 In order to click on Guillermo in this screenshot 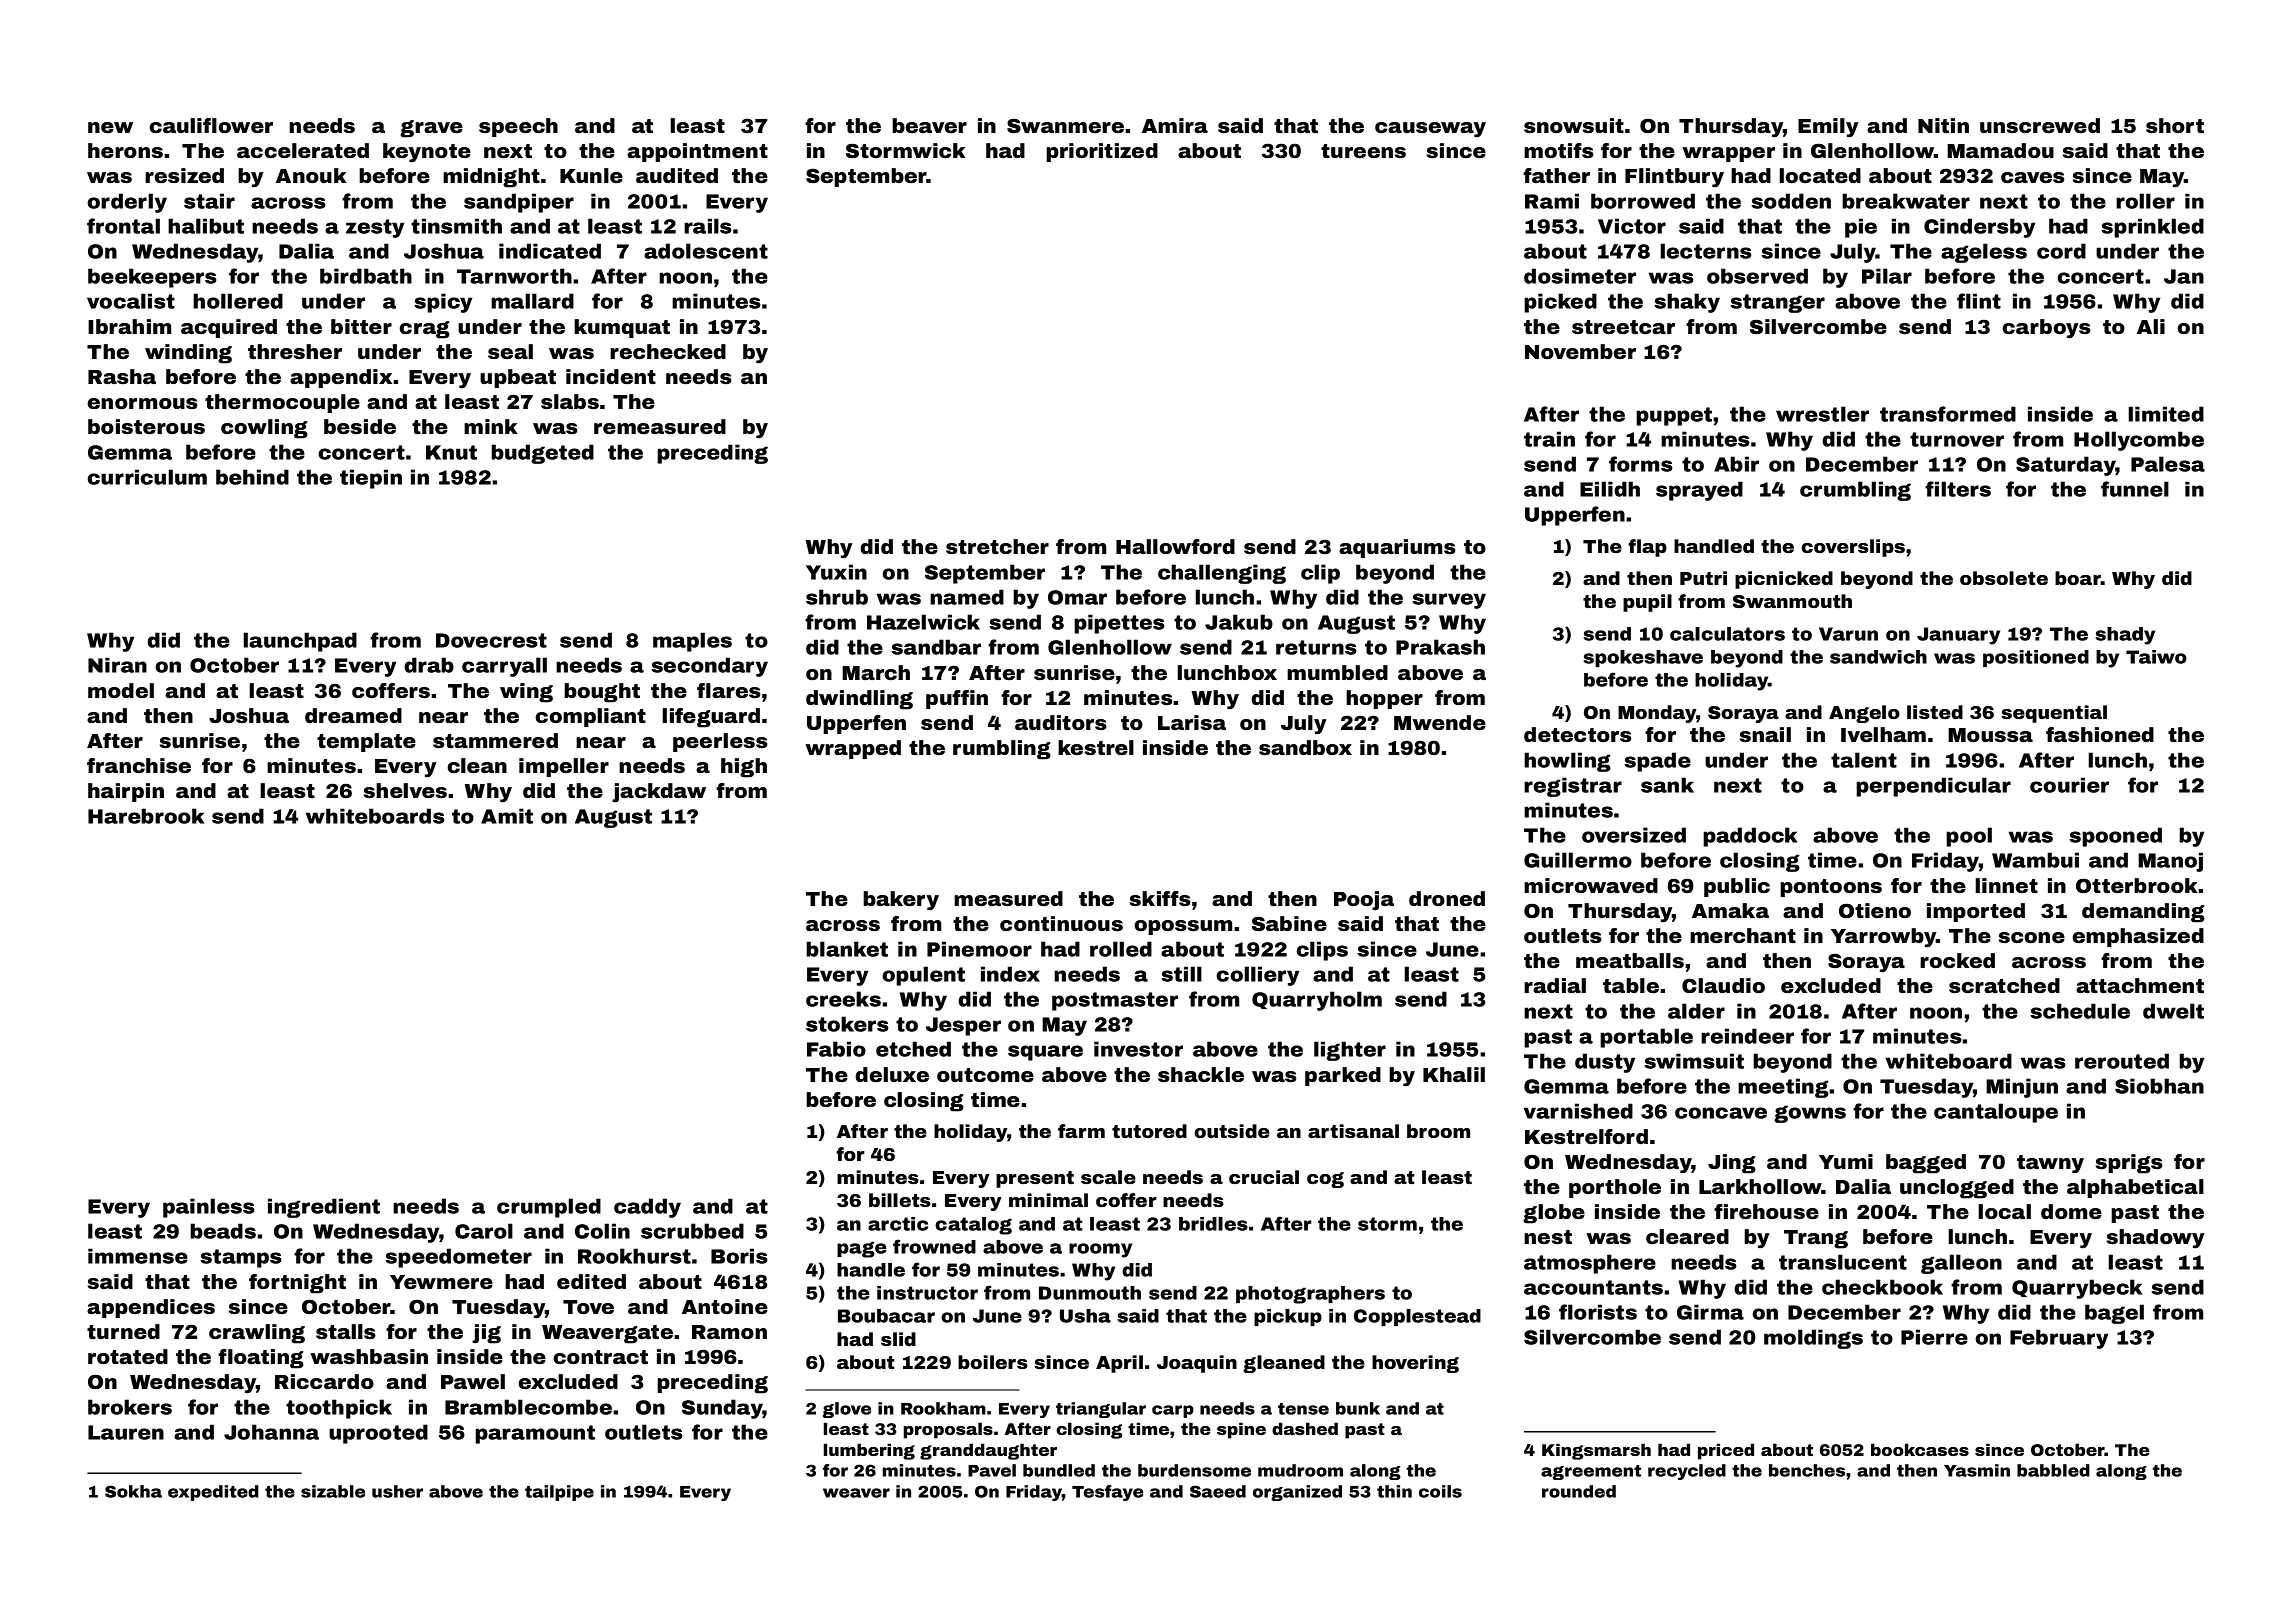, I will do `click(1578, 860)`.
